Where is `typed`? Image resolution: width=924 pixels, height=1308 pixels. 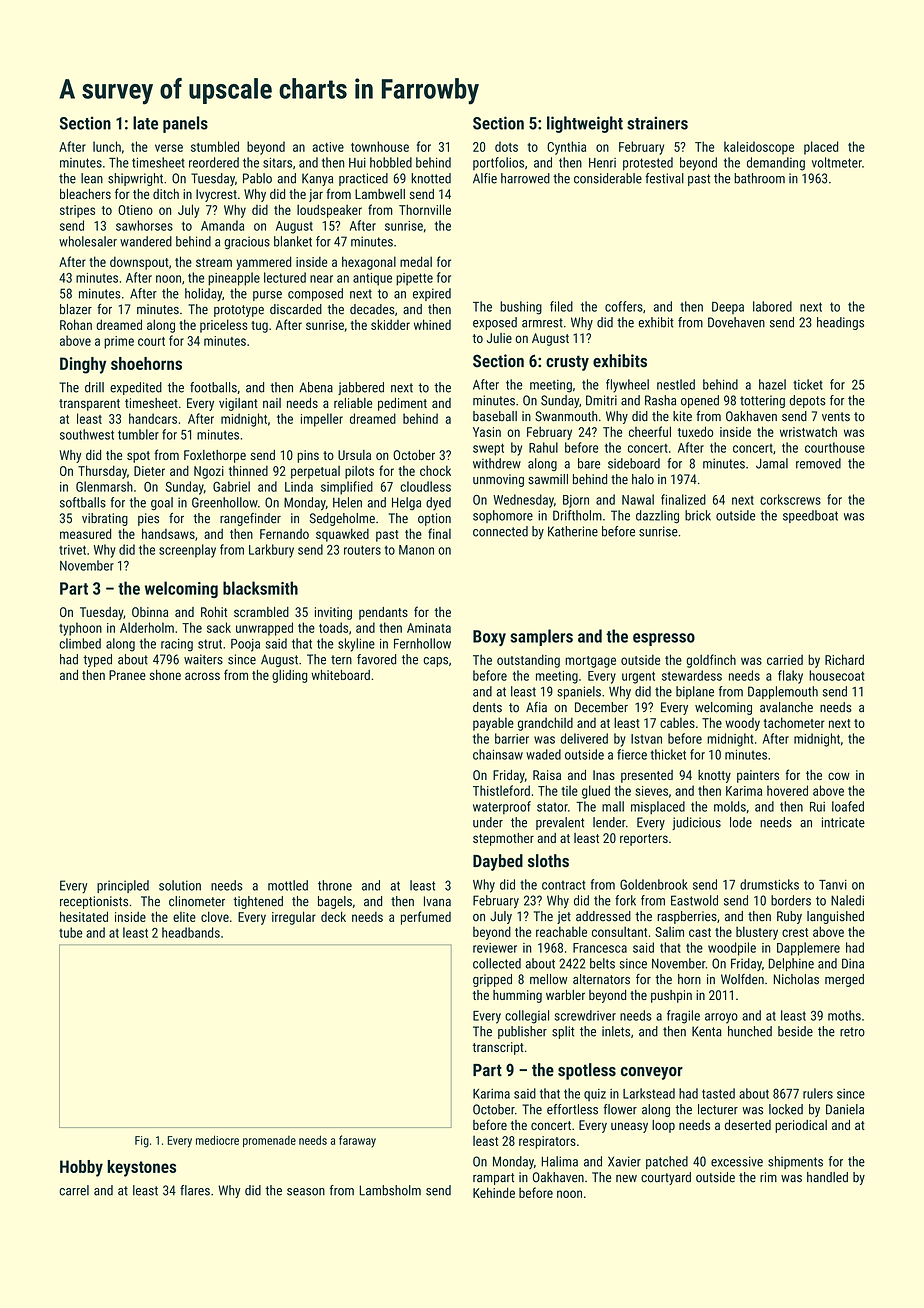
typed is located at coordinates (97, 660).
